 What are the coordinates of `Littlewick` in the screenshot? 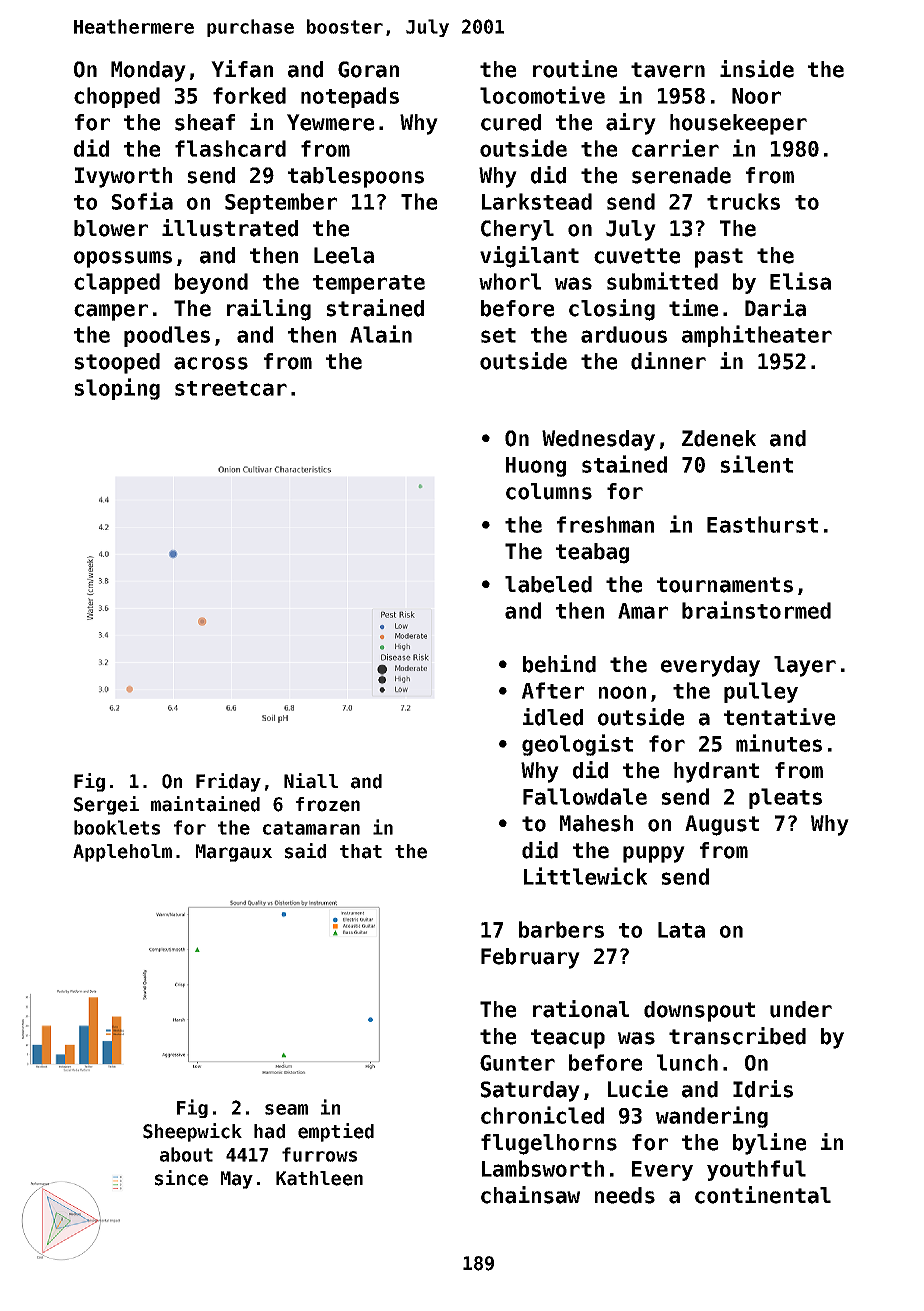 It's located at (585, 876).
